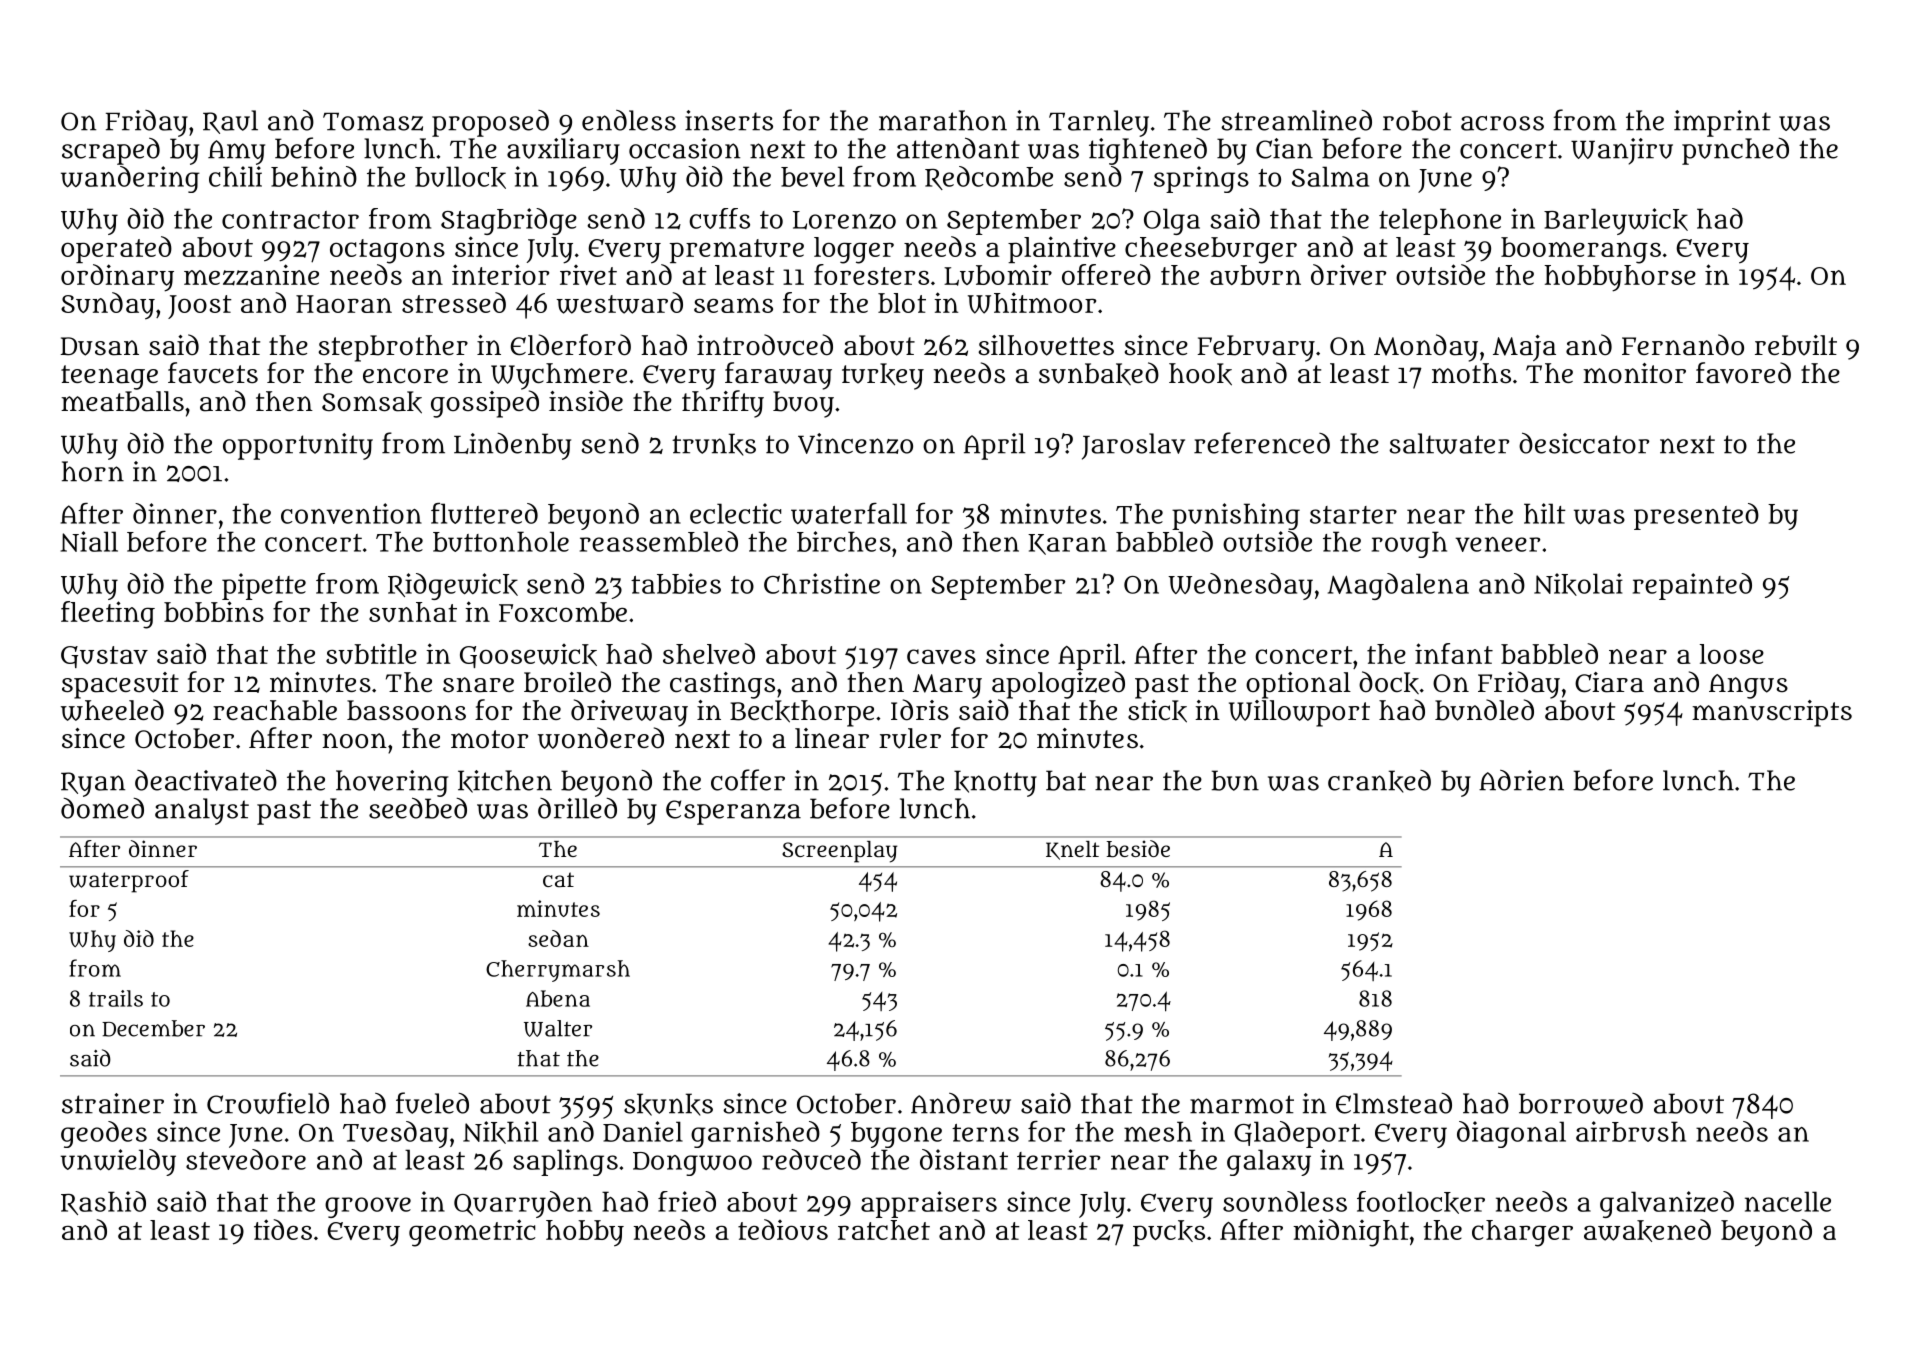  Describe the element at coordinates (1796, 345) in the page. I see `rebuilt` at that location.
